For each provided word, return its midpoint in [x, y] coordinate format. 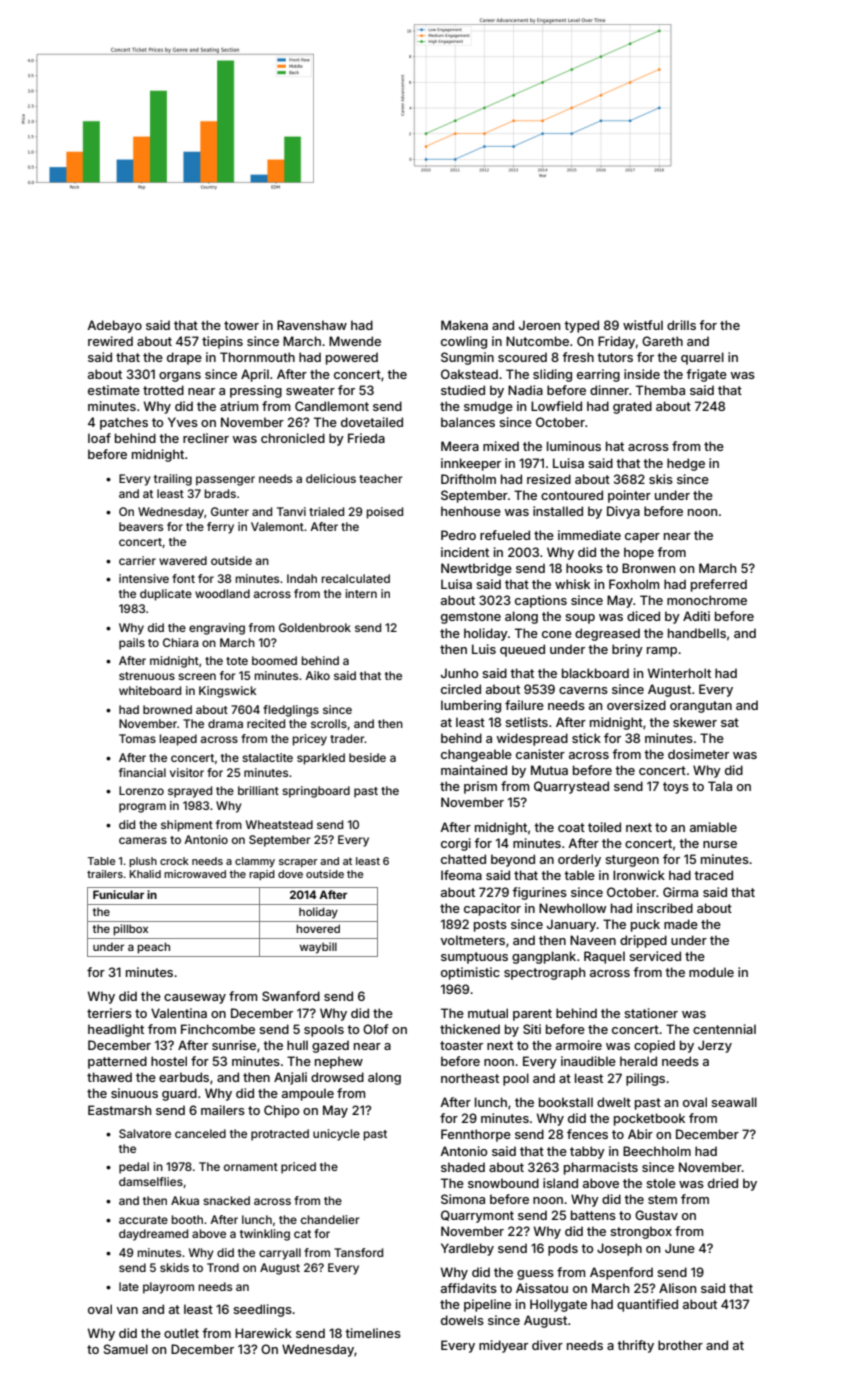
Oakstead [469, 374]
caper [642, 538]
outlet [181, 1333]
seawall [734, 1102]
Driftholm [468, 479]
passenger [225, 481]
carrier [137, 560]
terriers [109, 1013]
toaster [461, 1045]
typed [581, 326]
